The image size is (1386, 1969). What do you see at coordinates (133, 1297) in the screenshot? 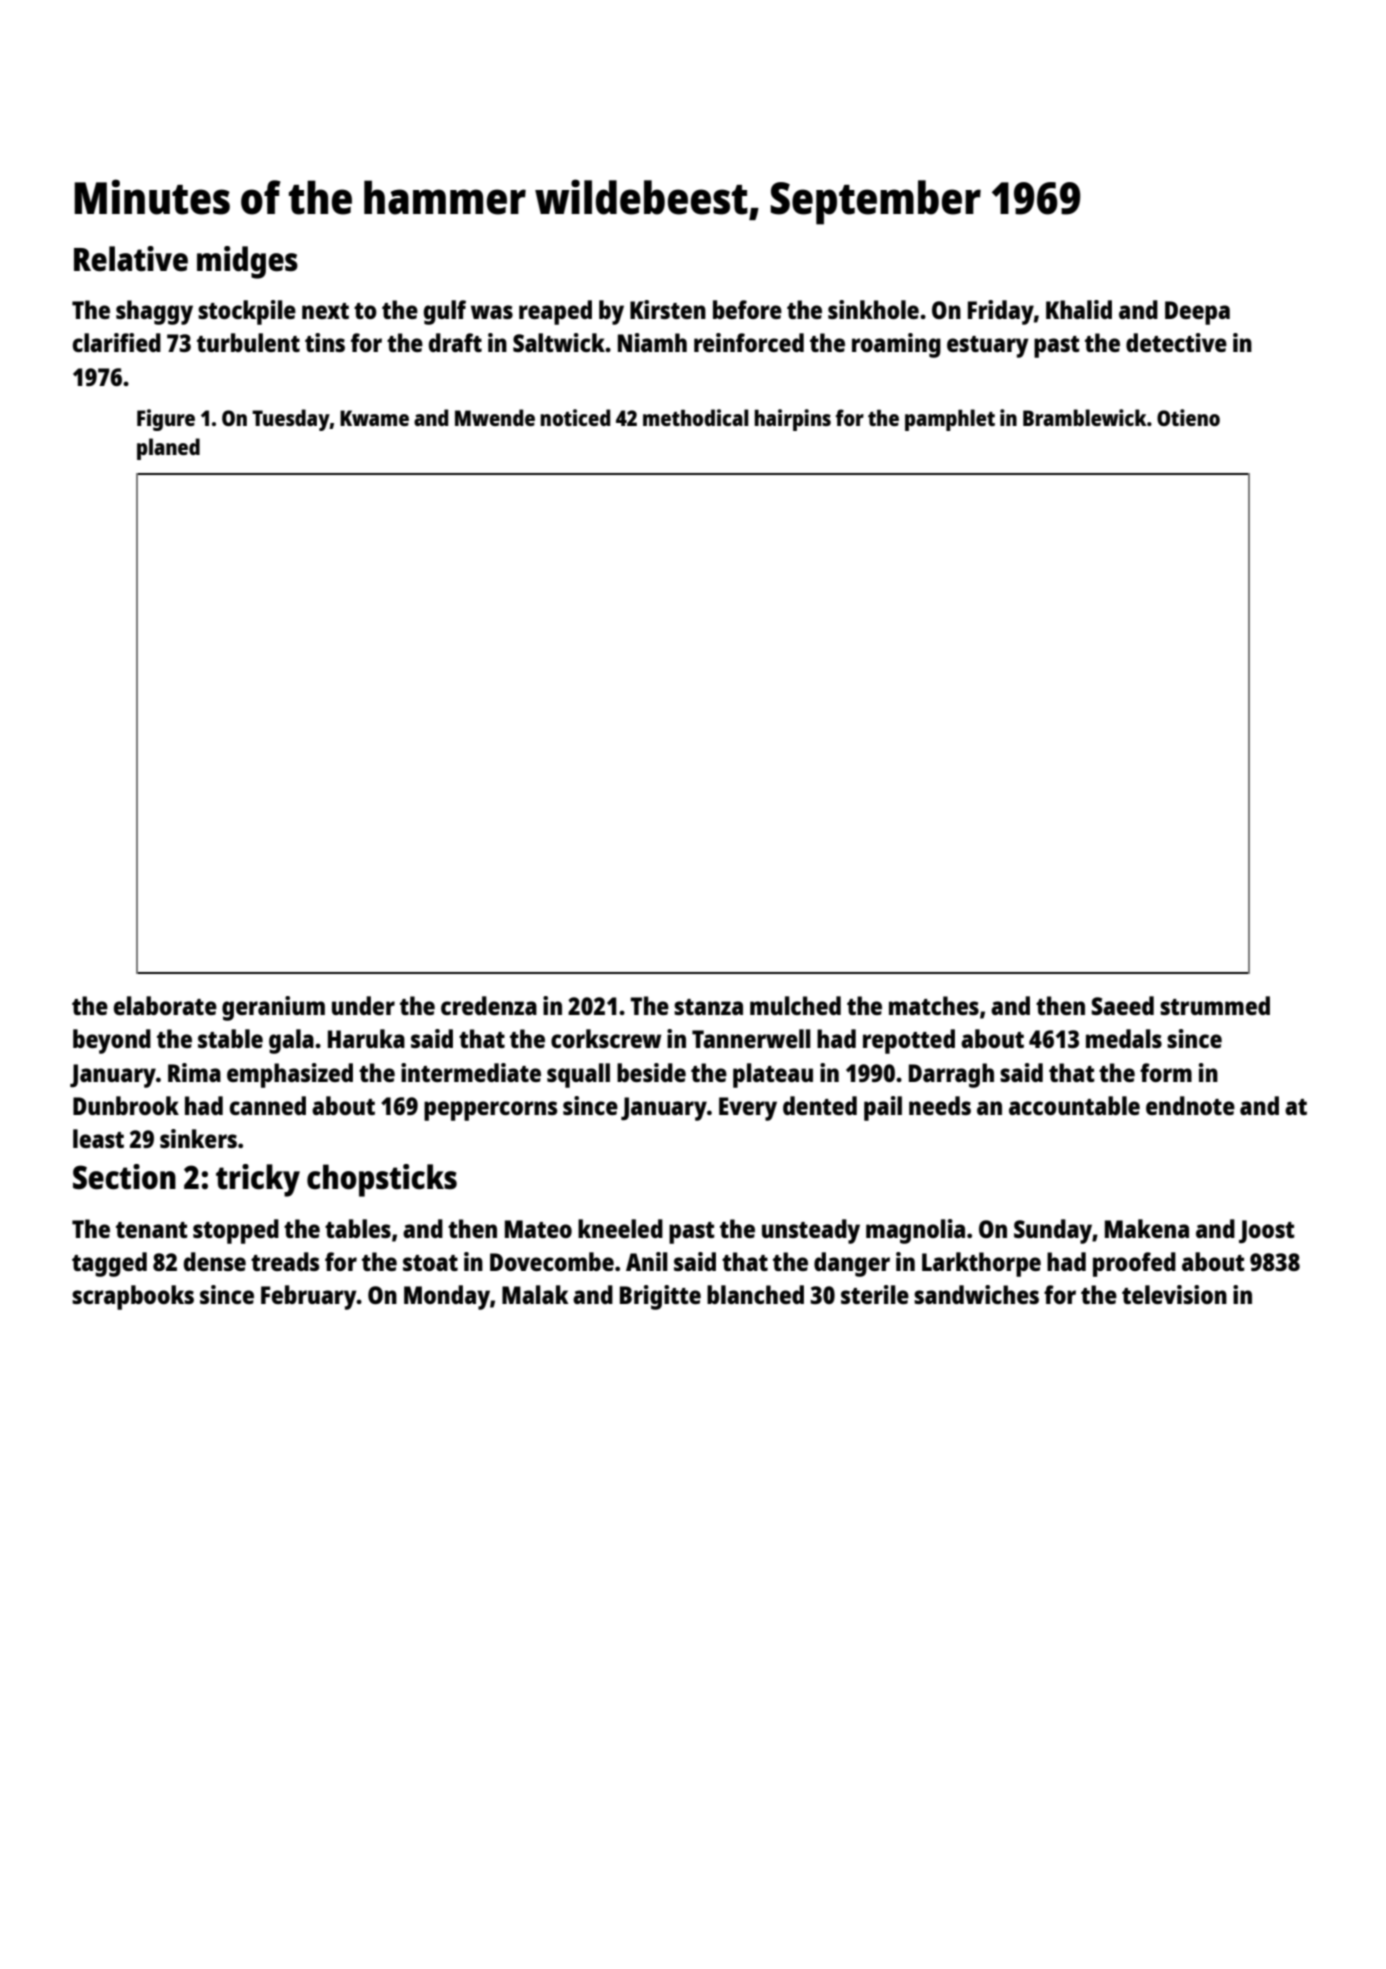
I see `scrapbooks` at bounding box center [133, 1297].
